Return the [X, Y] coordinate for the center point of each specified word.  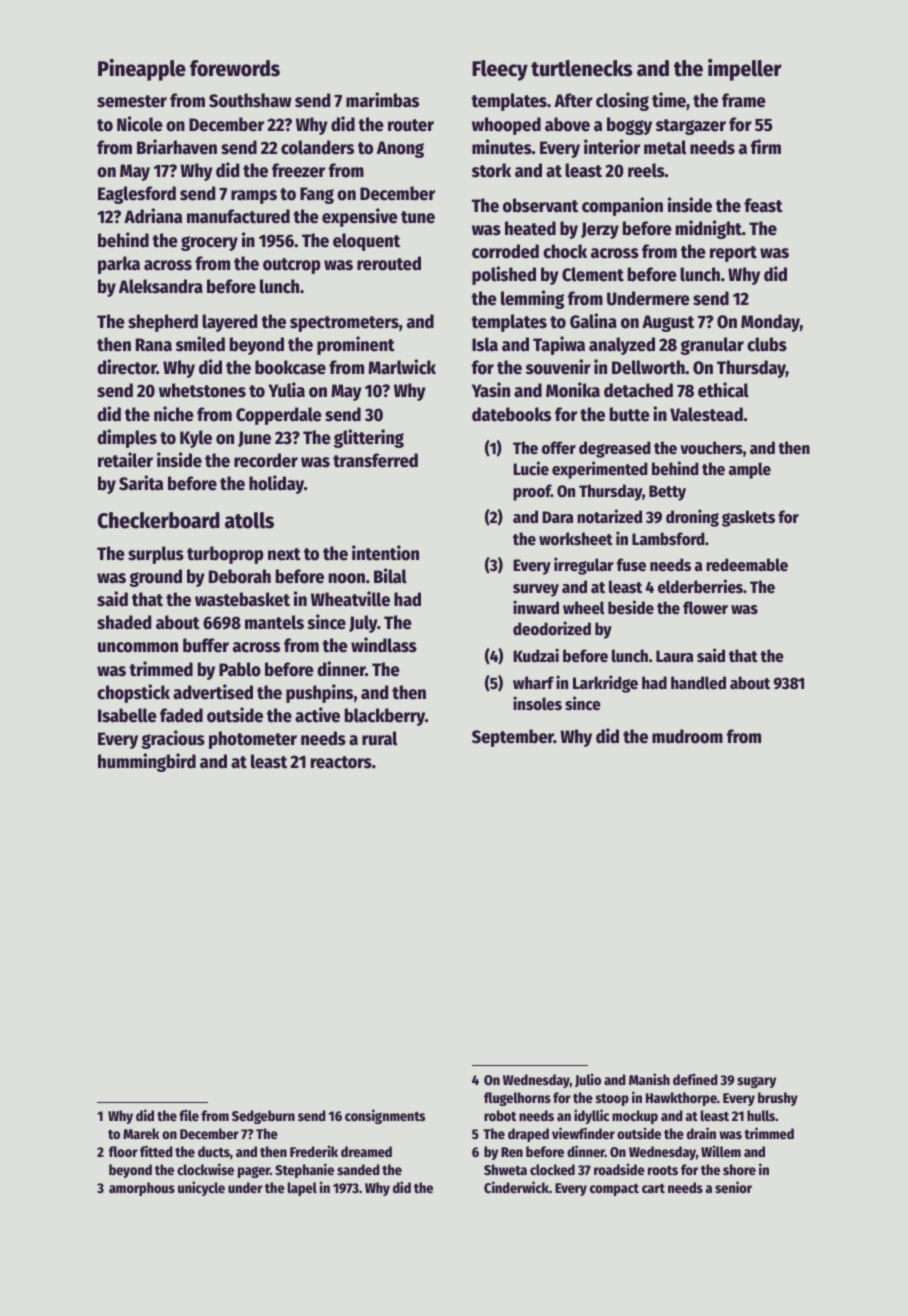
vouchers [711, 448]
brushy [778, 1099]
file [189, 1115]
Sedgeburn [263, 1117]
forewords [235, 68]
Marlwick [402, 367]
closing [622, 101]
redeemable [747, 565]
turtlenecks [582, 68]
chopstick [133, 693]
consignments [385, 1116]
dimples [127, 438]
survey [536, 590]
